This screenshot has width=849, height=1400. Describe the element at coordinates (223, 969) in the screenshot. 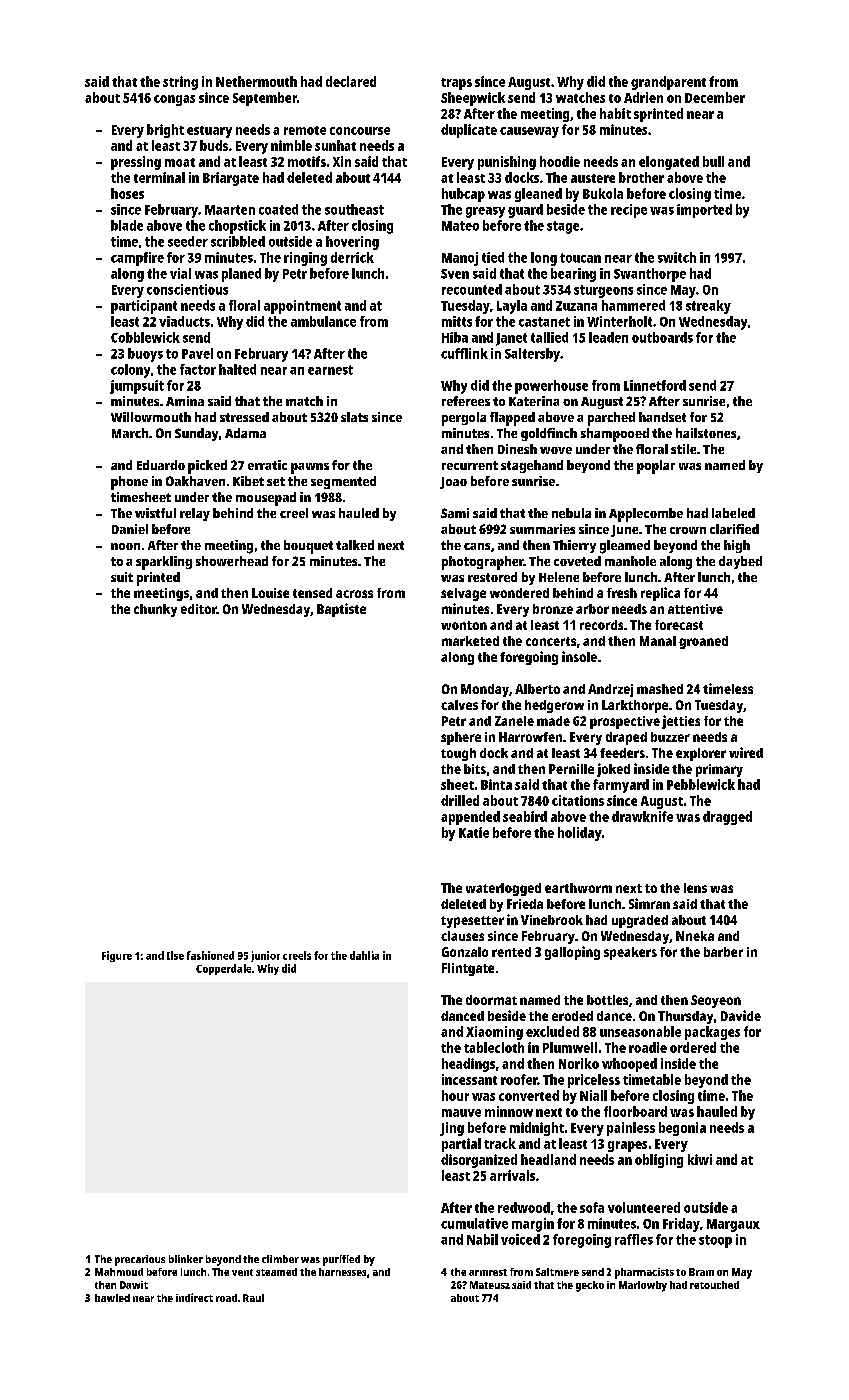

I see `Copperdale` at that location.
